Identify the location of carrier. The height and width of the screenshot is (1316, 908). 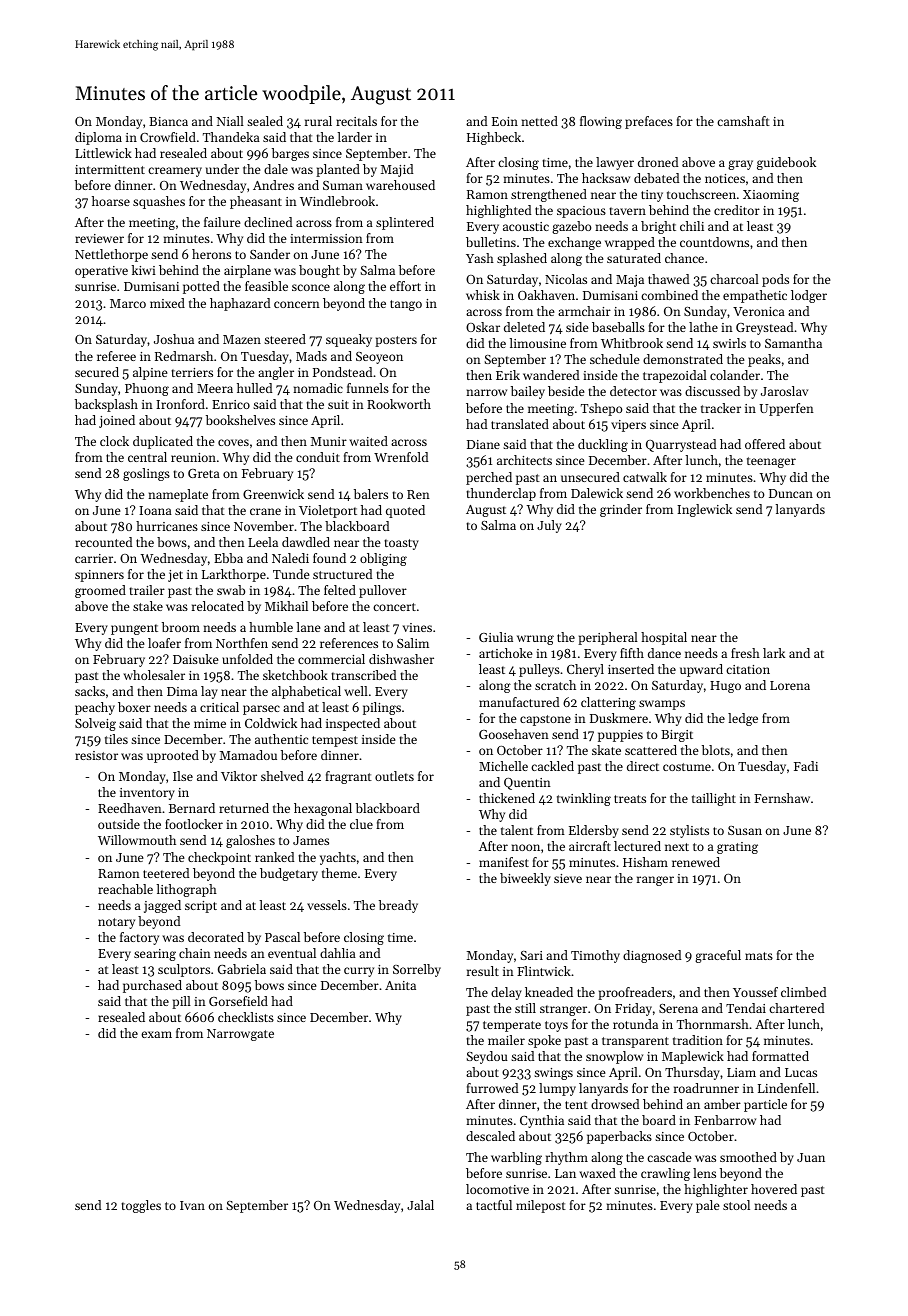
(94, 558).
